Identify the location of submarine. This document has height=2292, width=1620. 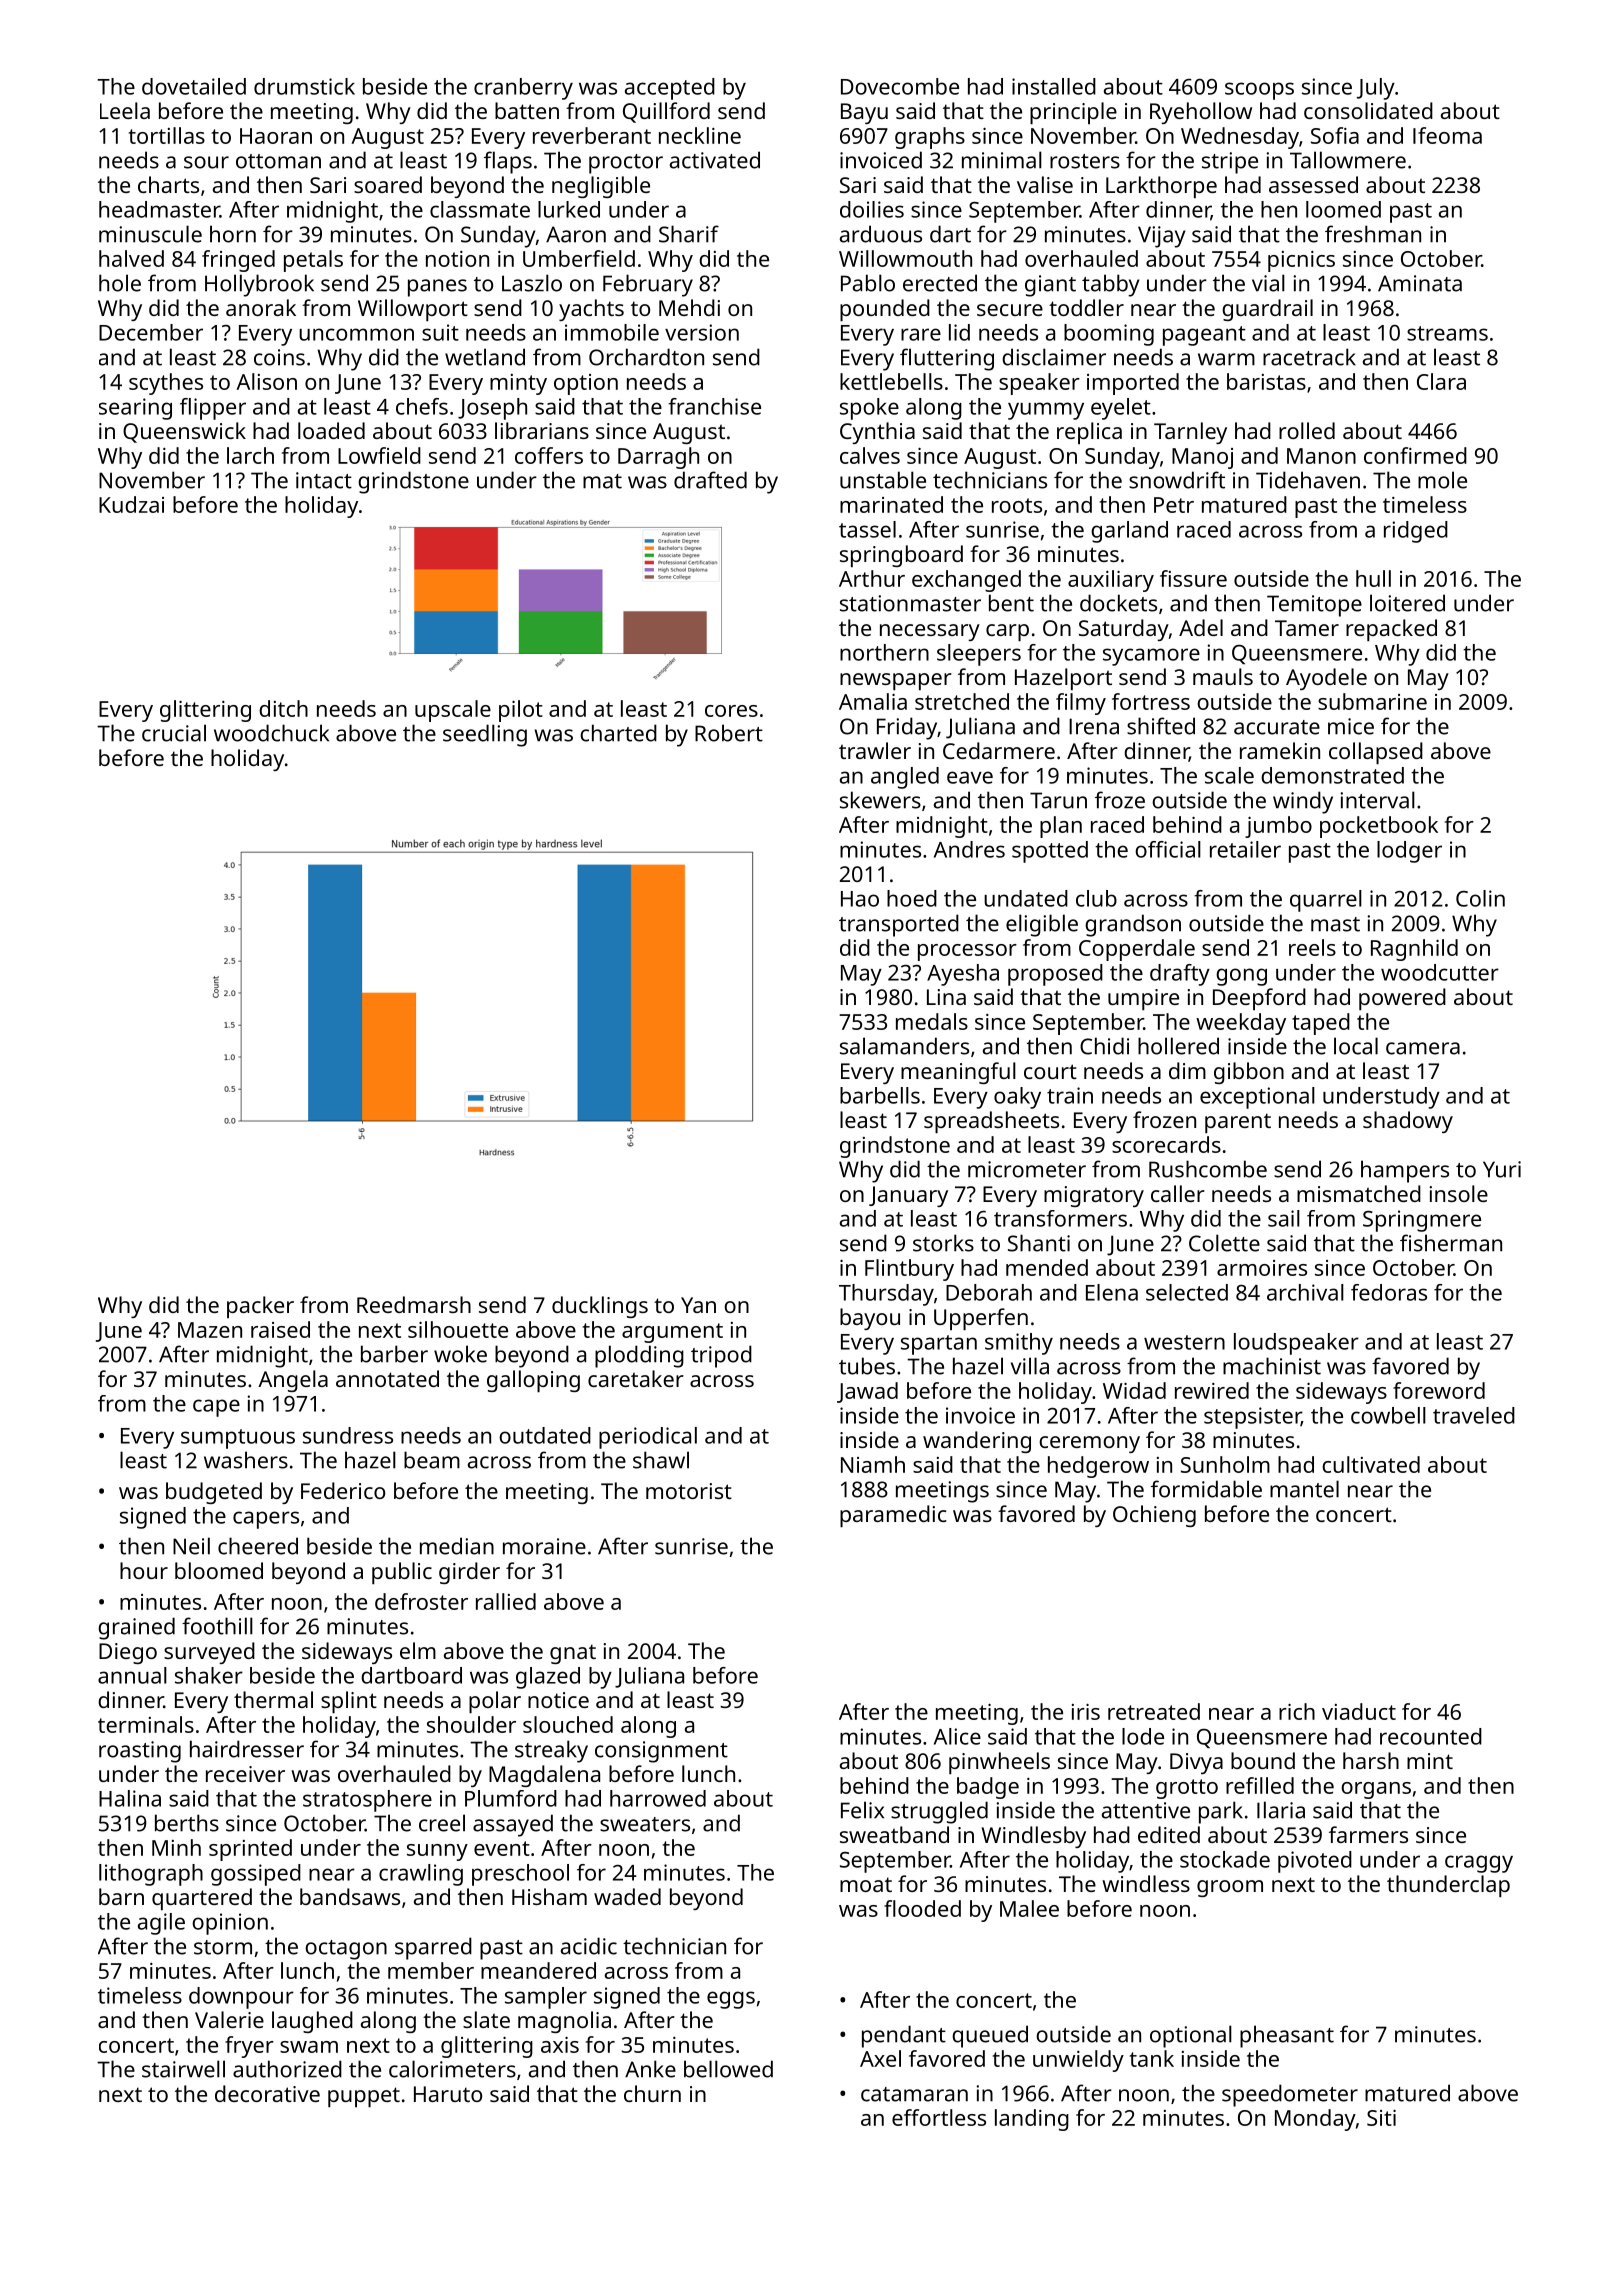
(1372, 701).
